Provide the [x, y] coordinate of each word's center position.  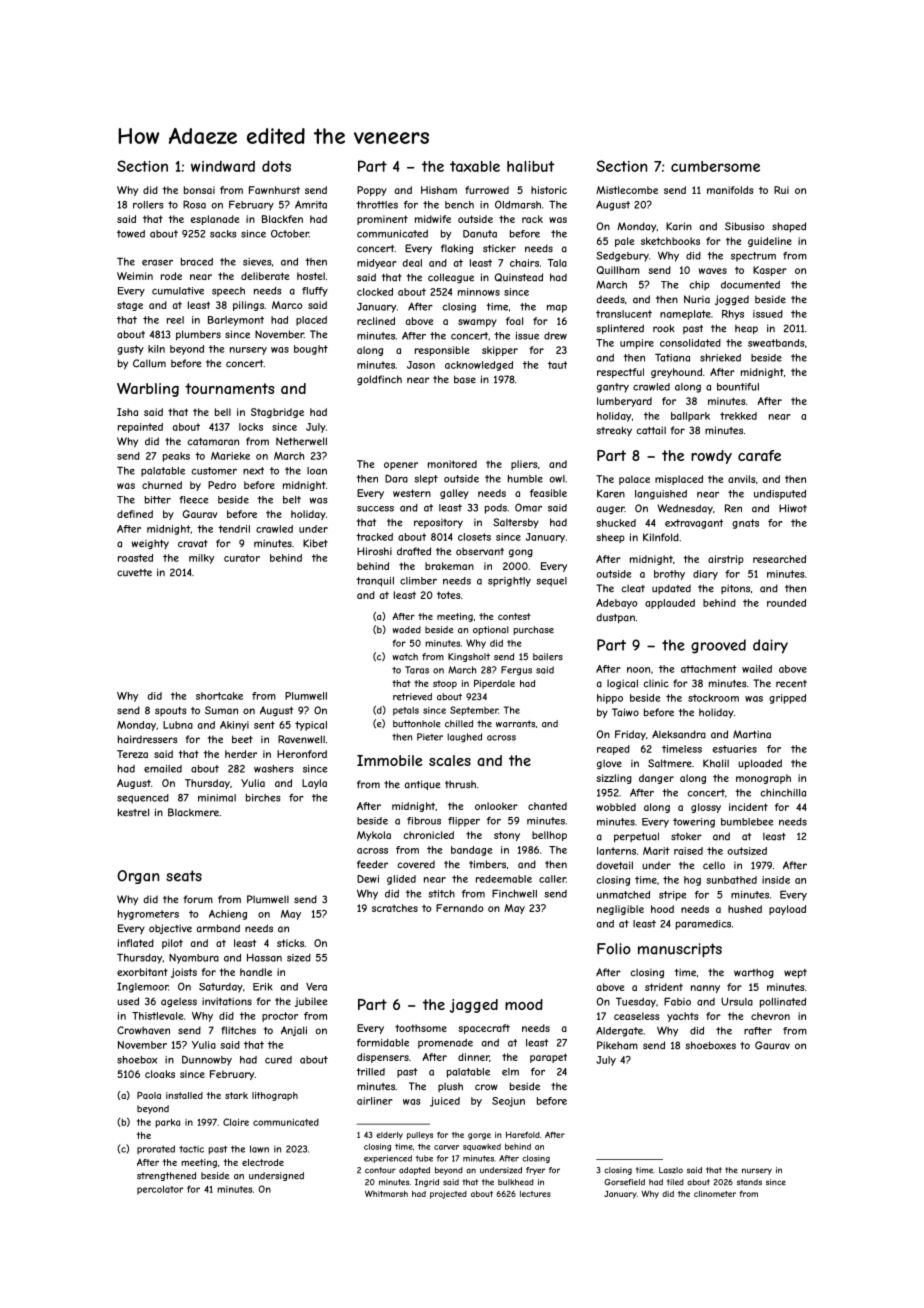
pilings [248, 306]
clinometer [715, 1194]
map [557, 309]
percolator [160, 1190]
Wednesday [685, 509]
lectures [535, 1194]
